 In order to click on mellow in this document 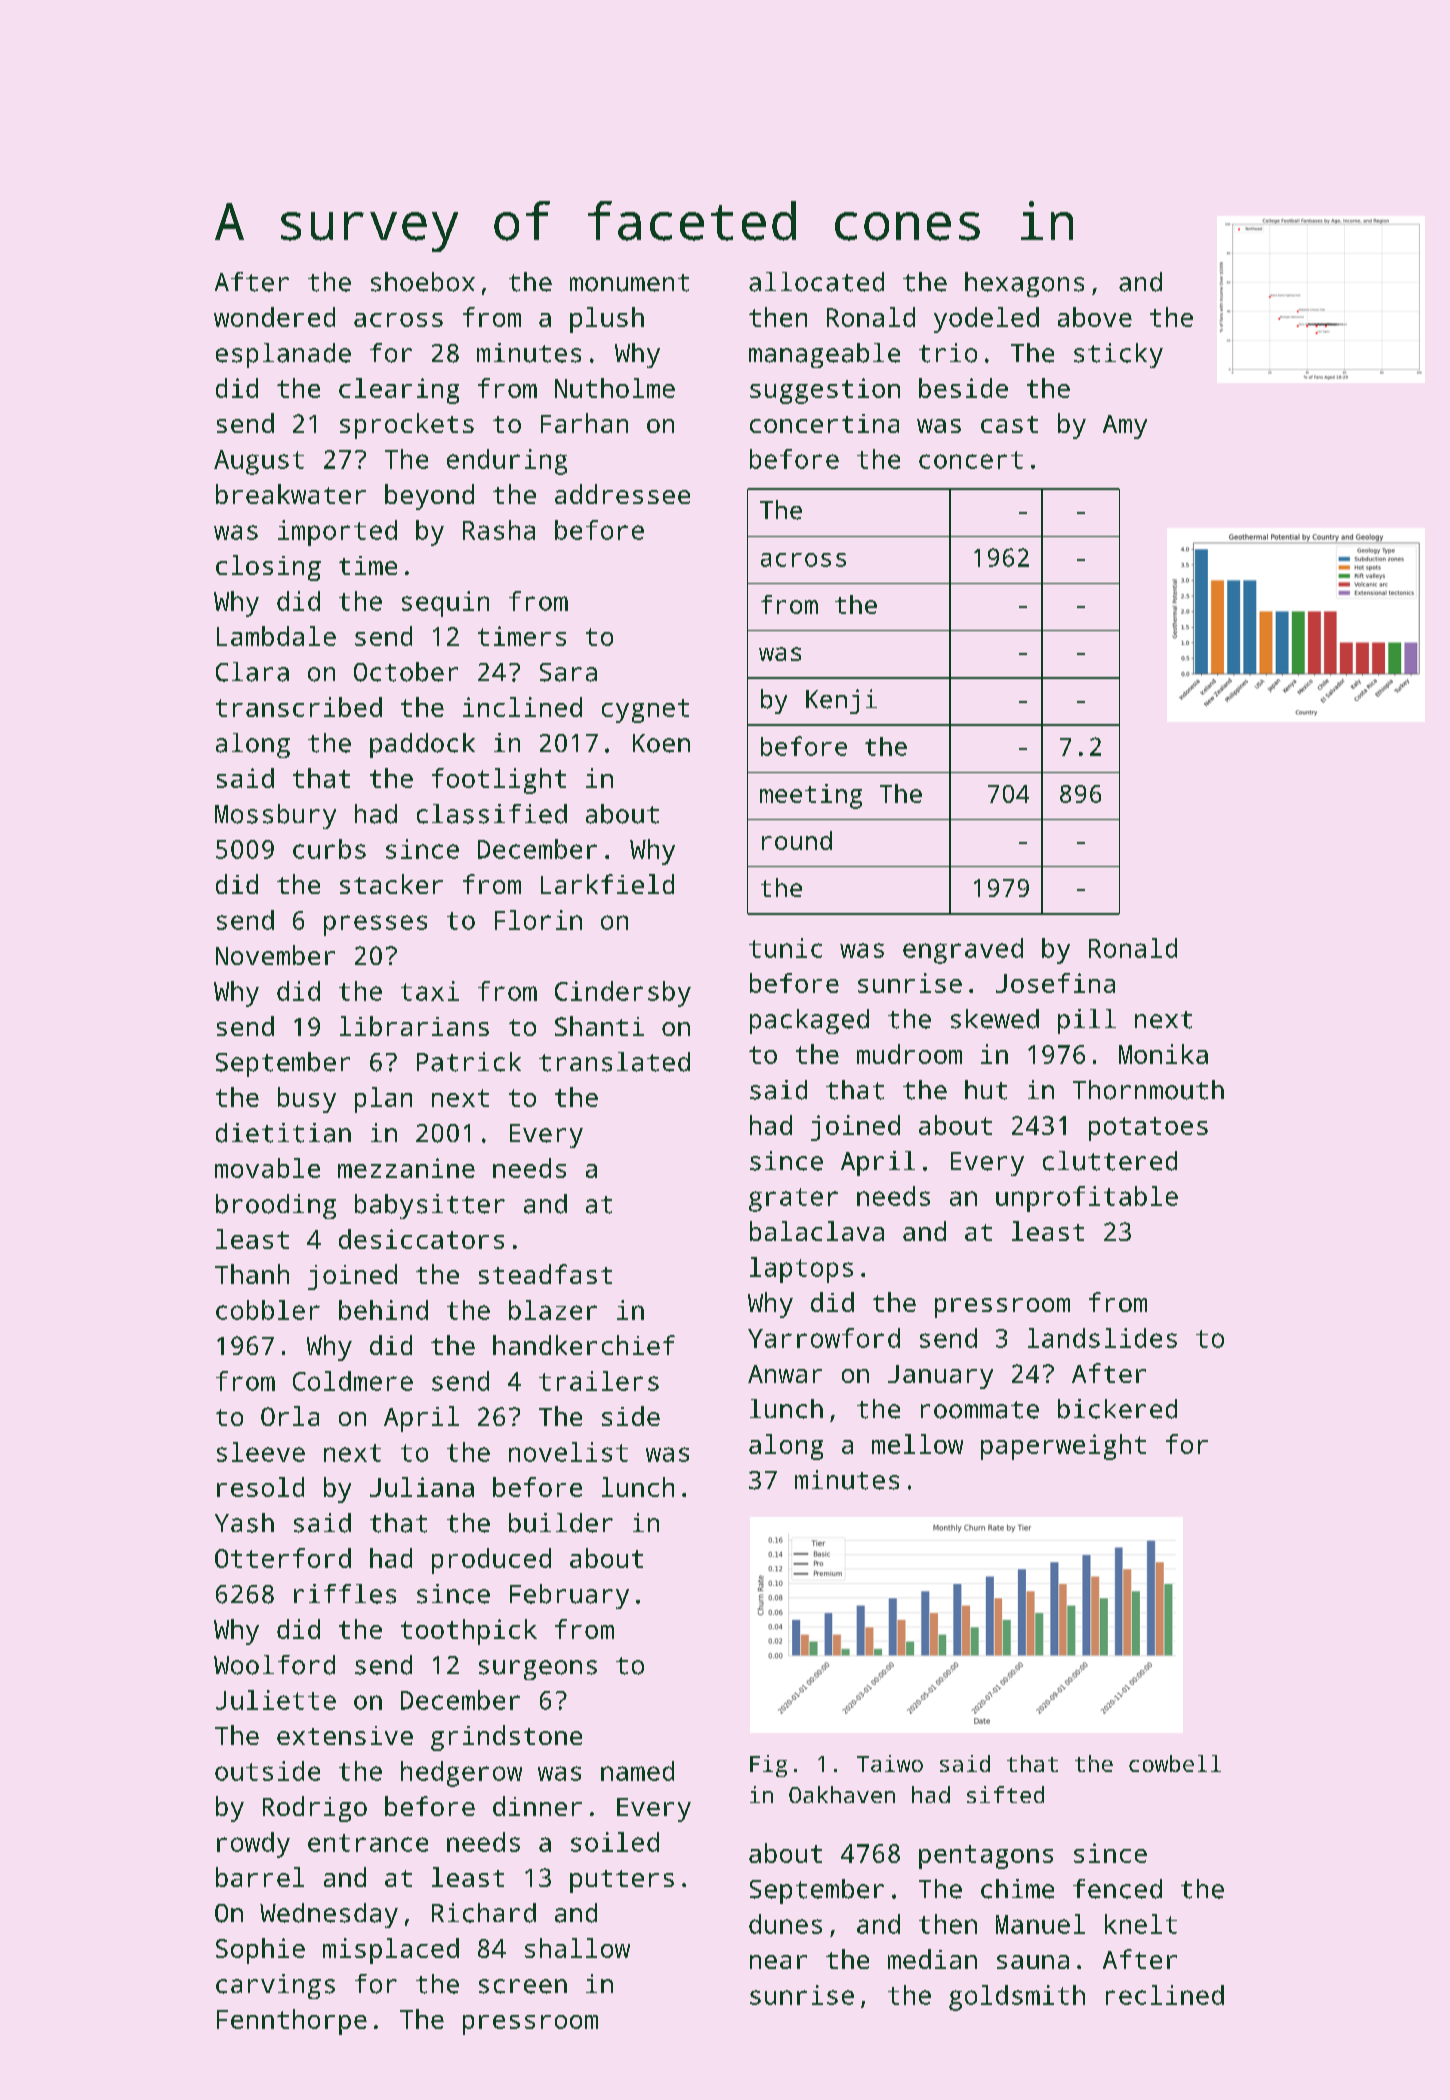, I will do `click(917, 1444)`.
